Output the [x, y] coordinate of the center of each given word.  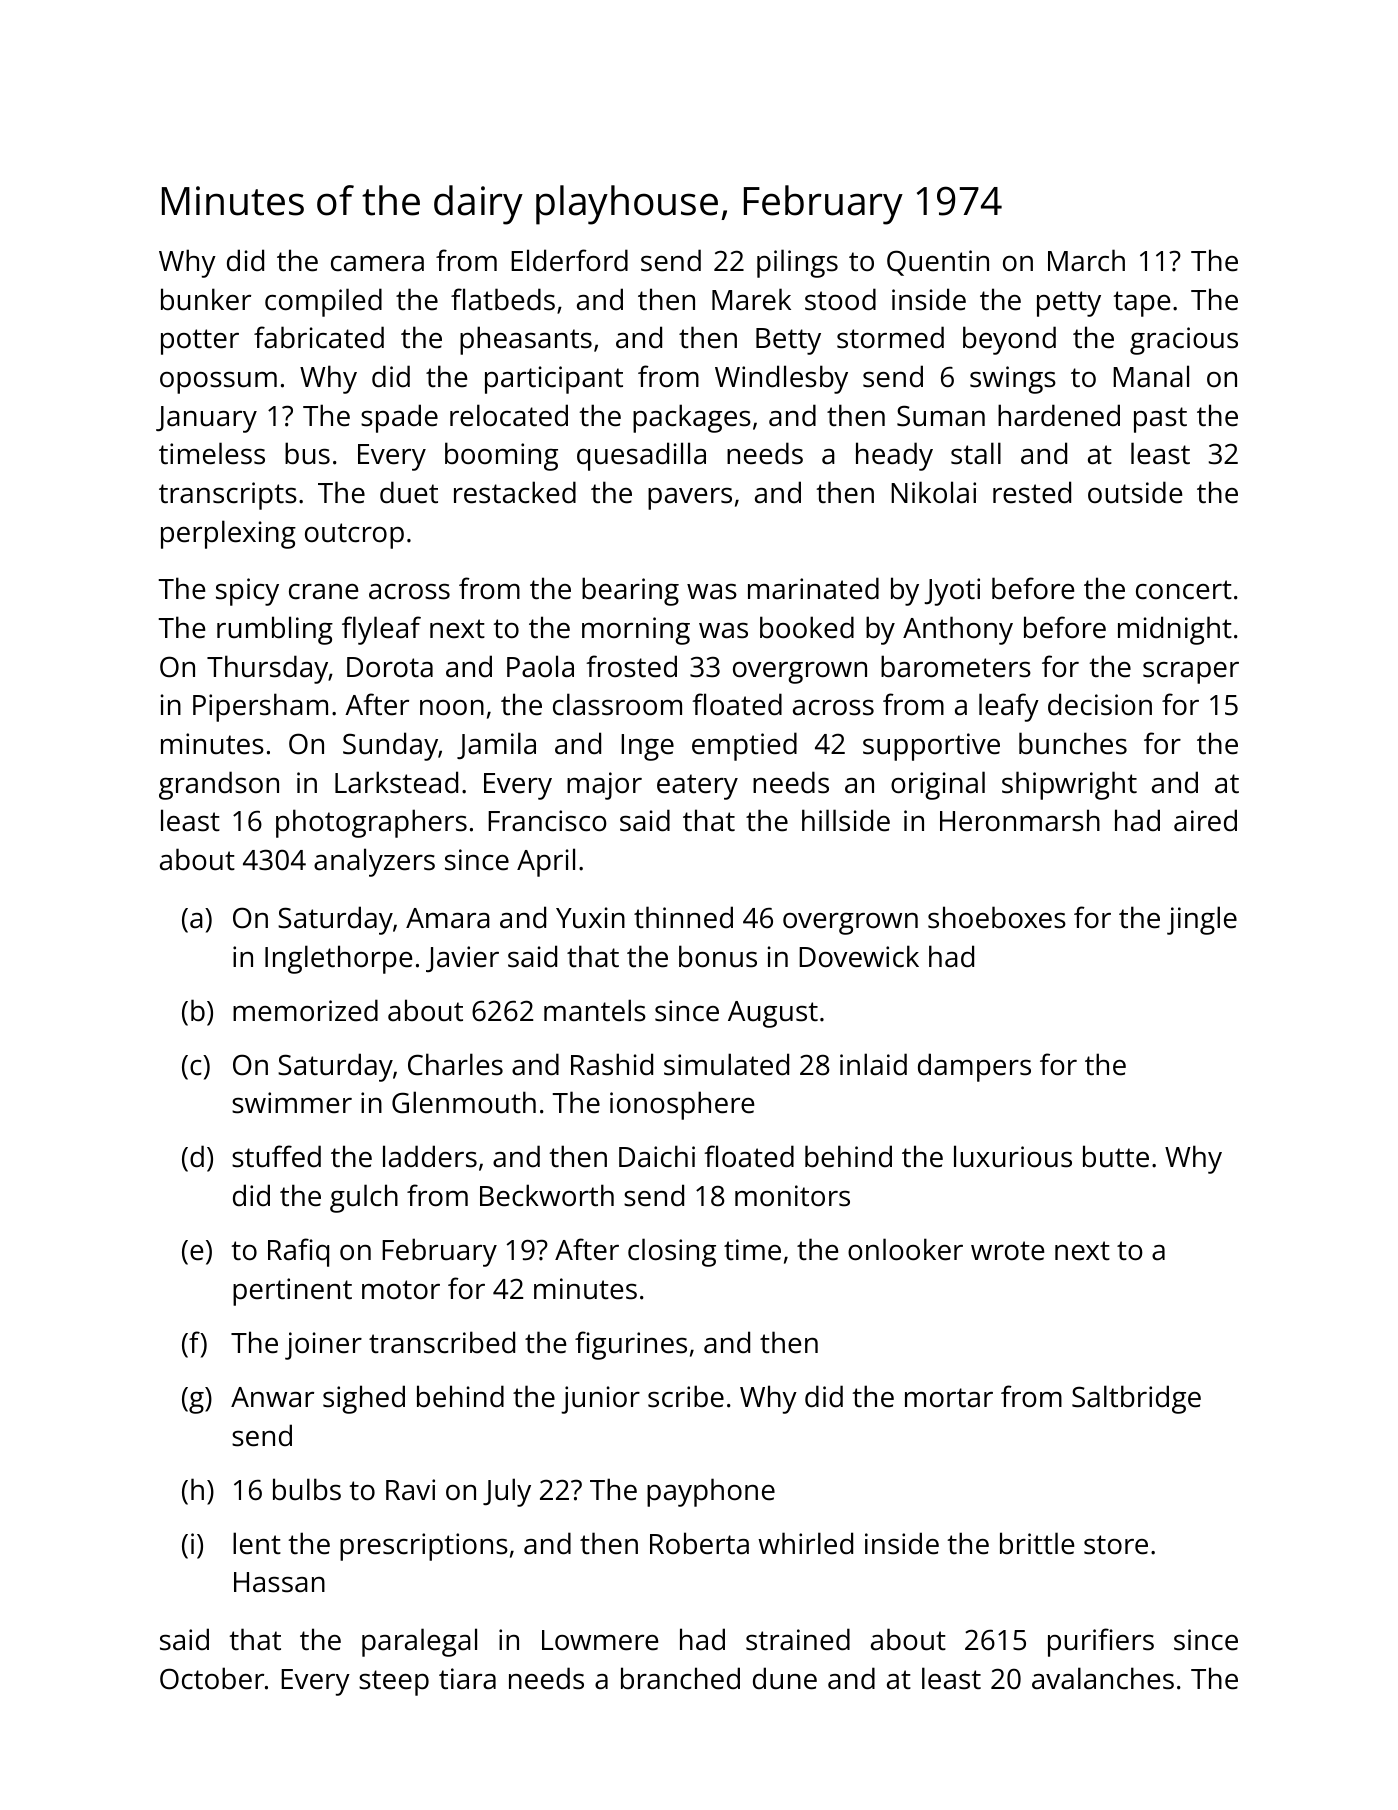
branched [680, 1678]
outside [1135, 492]
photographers [371, 823]
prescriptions [424, 1547]
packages [692, 418]
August [773, 1014]
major [604, 786]
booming [501, 456]
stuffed [276, 1156]
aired [1205, 820]
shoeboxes [997, 917]
